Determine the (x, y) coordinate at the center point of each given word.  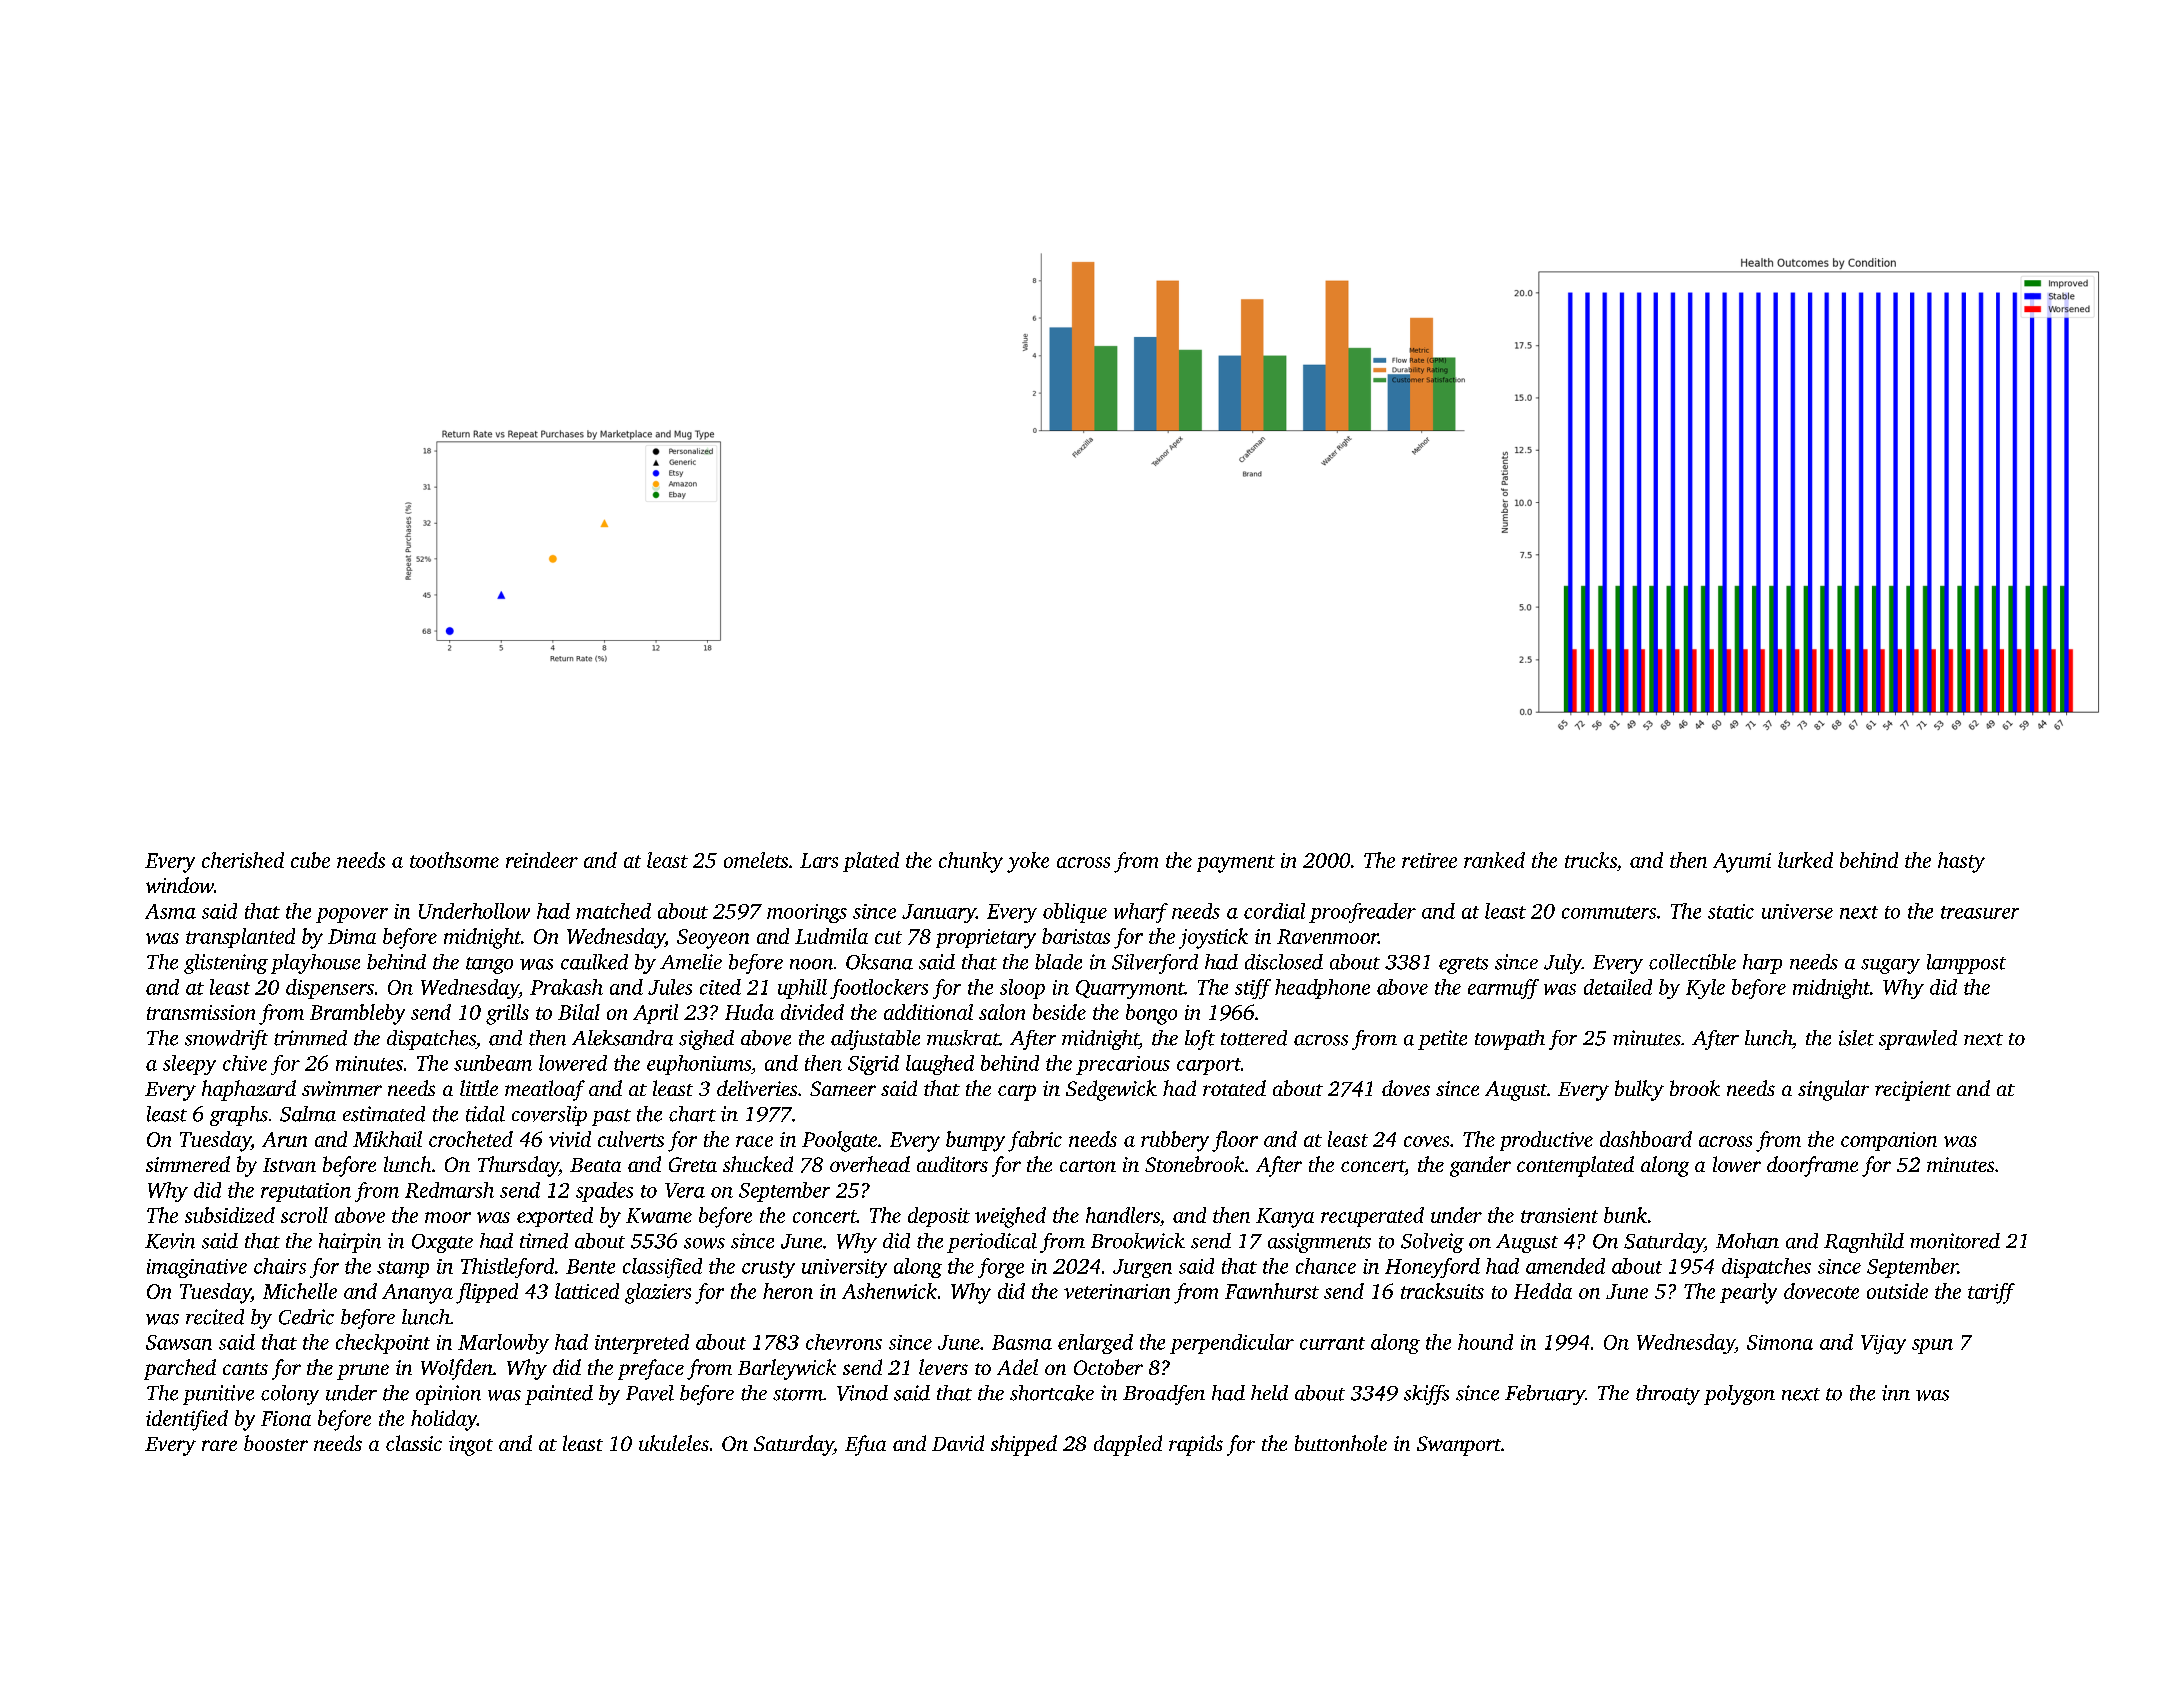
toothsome (454, 860)
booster (276, 1443)
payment (1236, 864)
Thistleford (507, 1268)
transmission (201, 1012)
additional (928, 1012)
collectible (1692, 962)
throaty (1668, 1395)
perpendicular (1232, 1344)
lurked (1805, 860)
